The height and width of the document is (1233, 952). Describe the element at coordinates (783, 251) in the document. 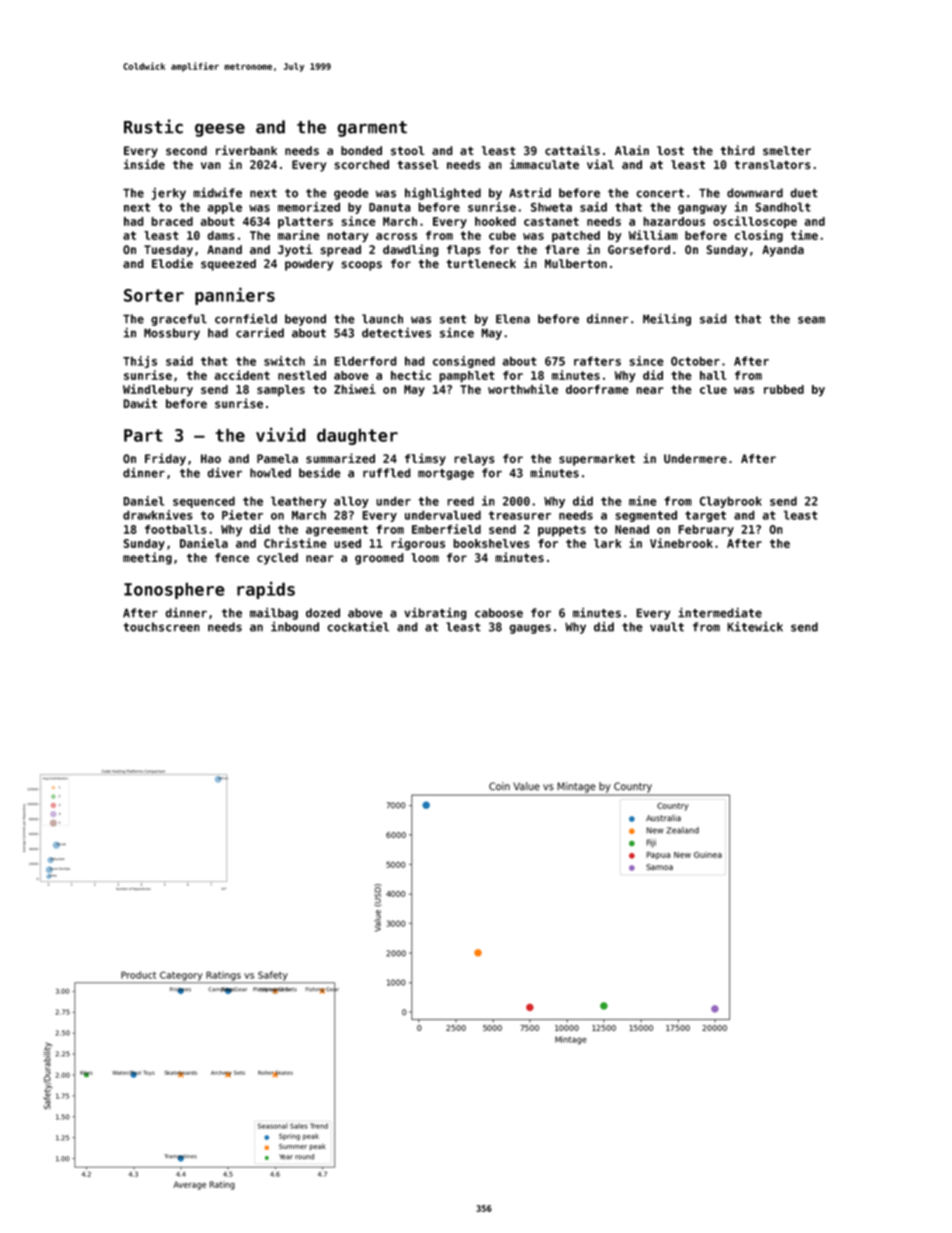

I see `Ayanda` at that location.
